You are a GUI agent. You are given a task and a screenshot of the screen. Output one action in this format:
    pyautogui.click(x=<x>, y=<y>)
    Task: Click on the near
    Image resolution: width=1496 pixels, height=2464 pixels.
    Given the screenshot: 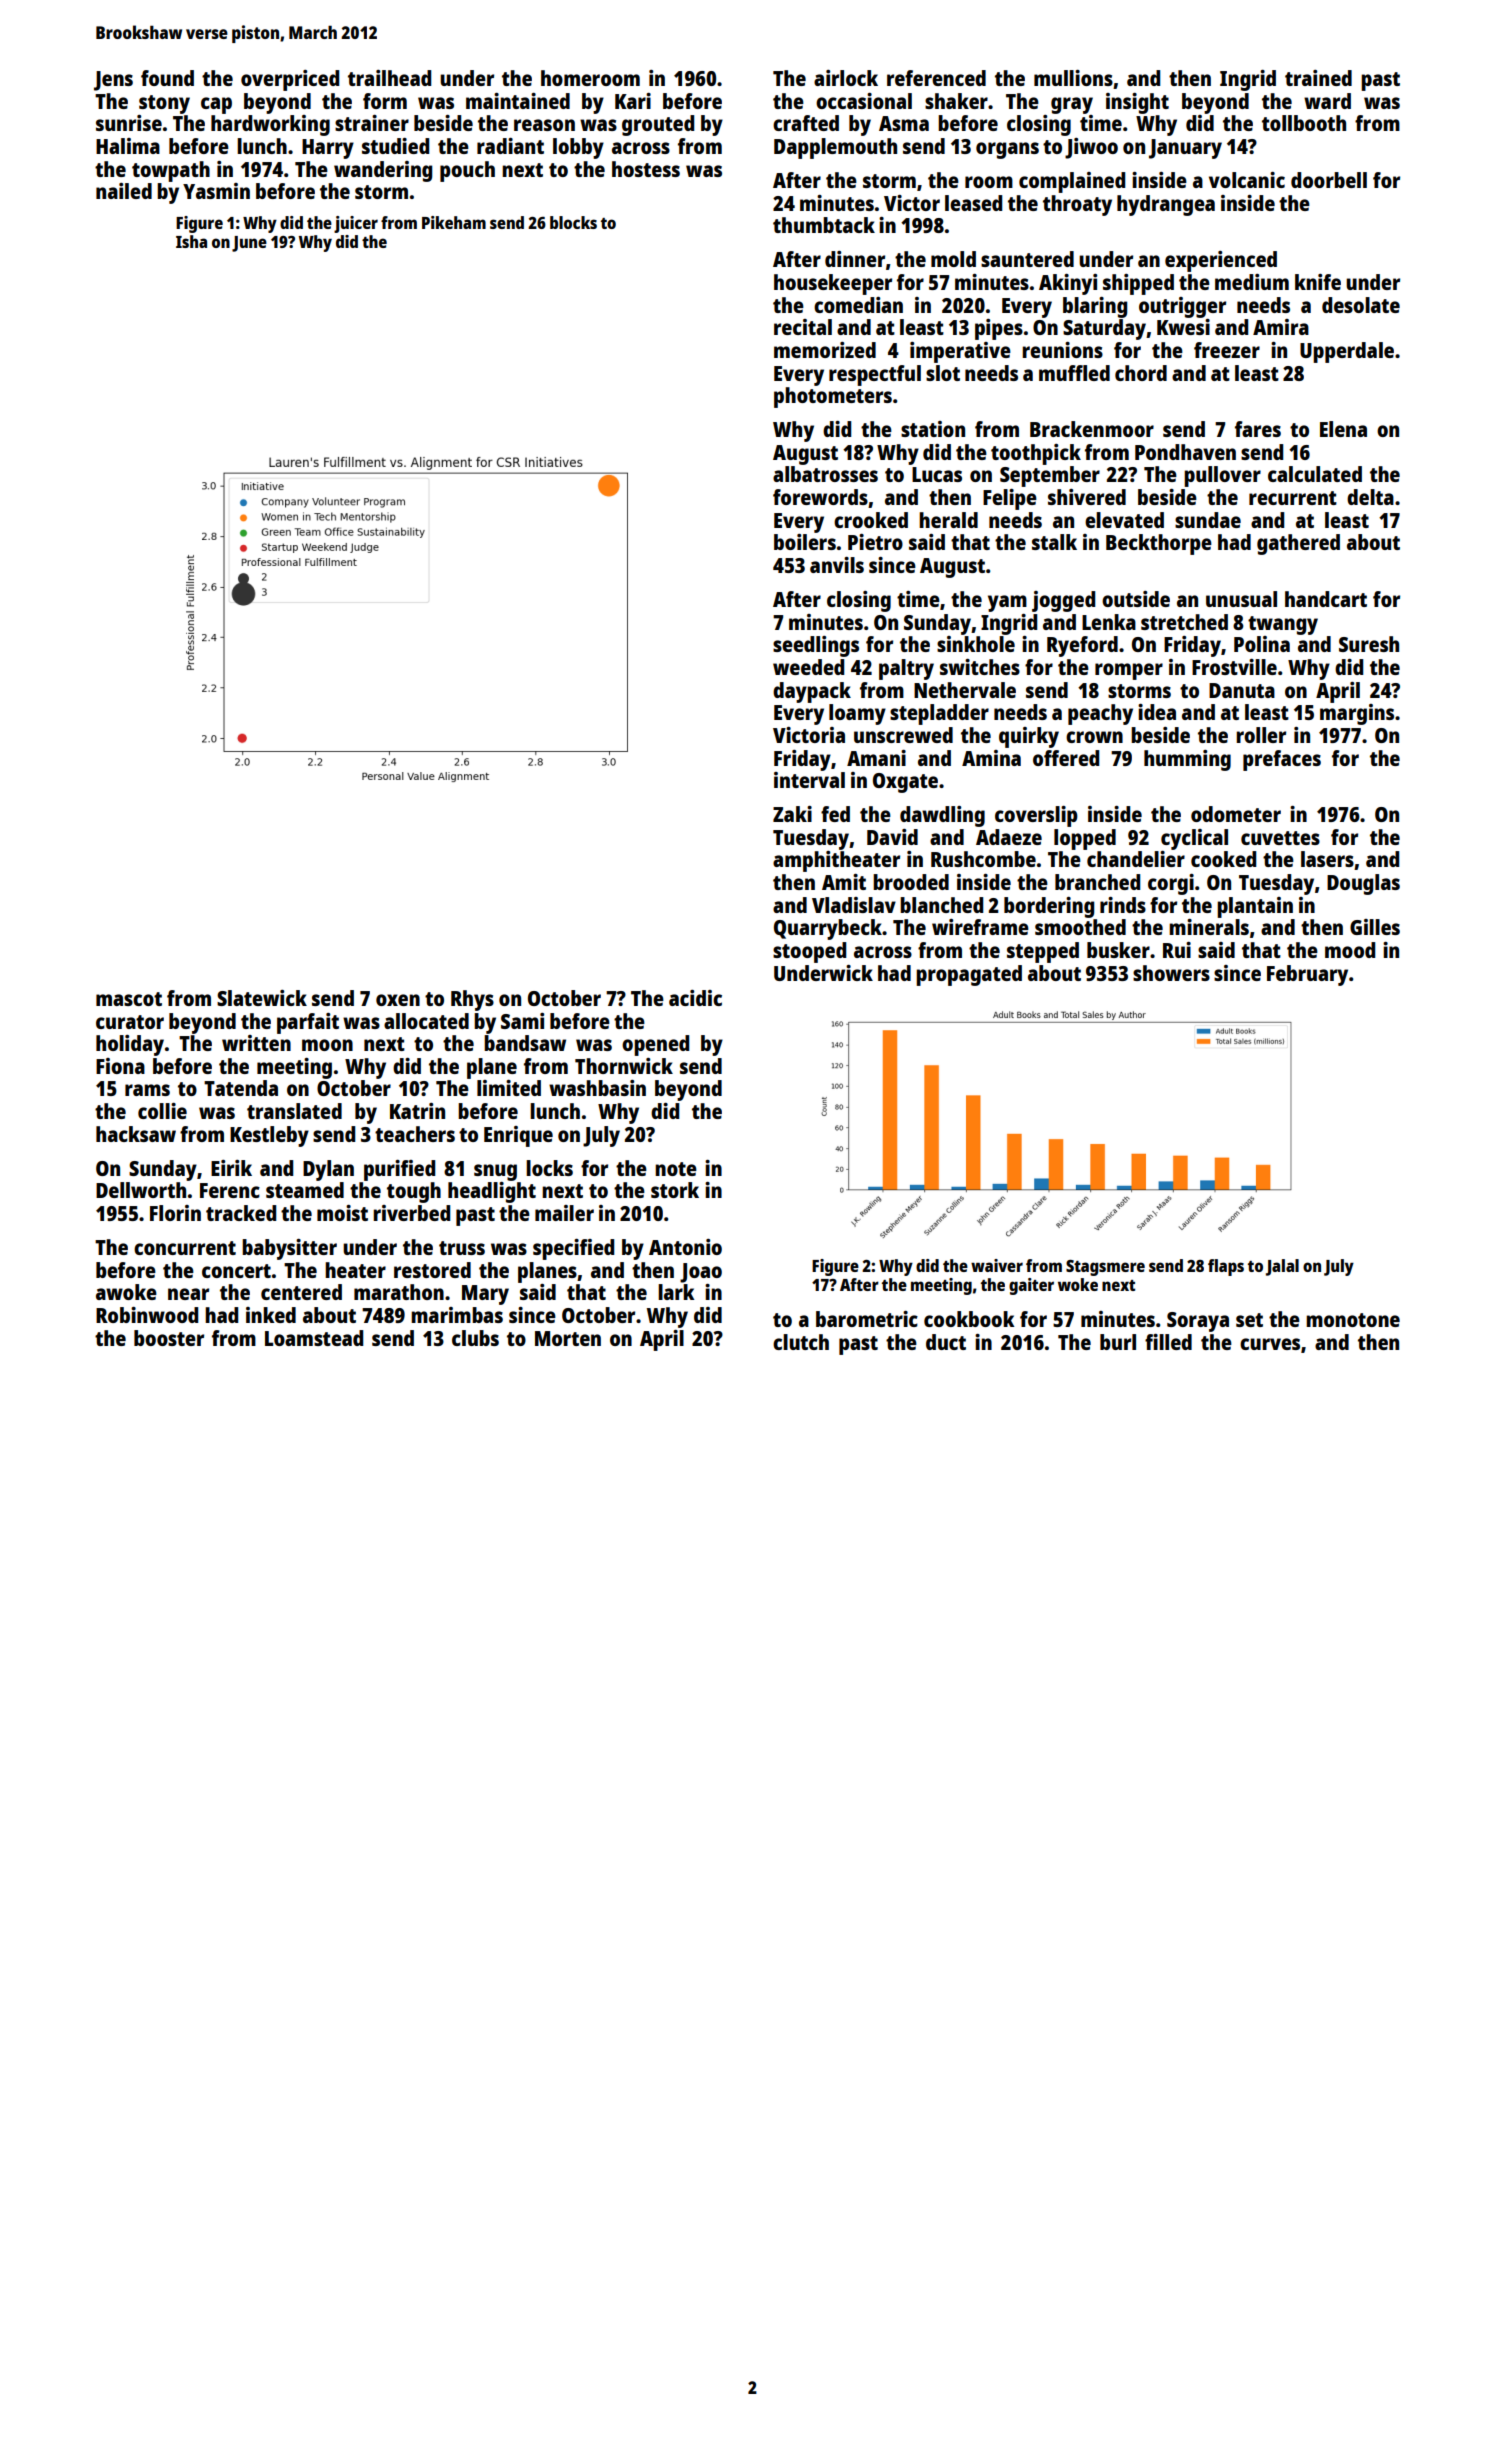 What is the action you would take?
    pyautogui.click(x=188, y=1294)
